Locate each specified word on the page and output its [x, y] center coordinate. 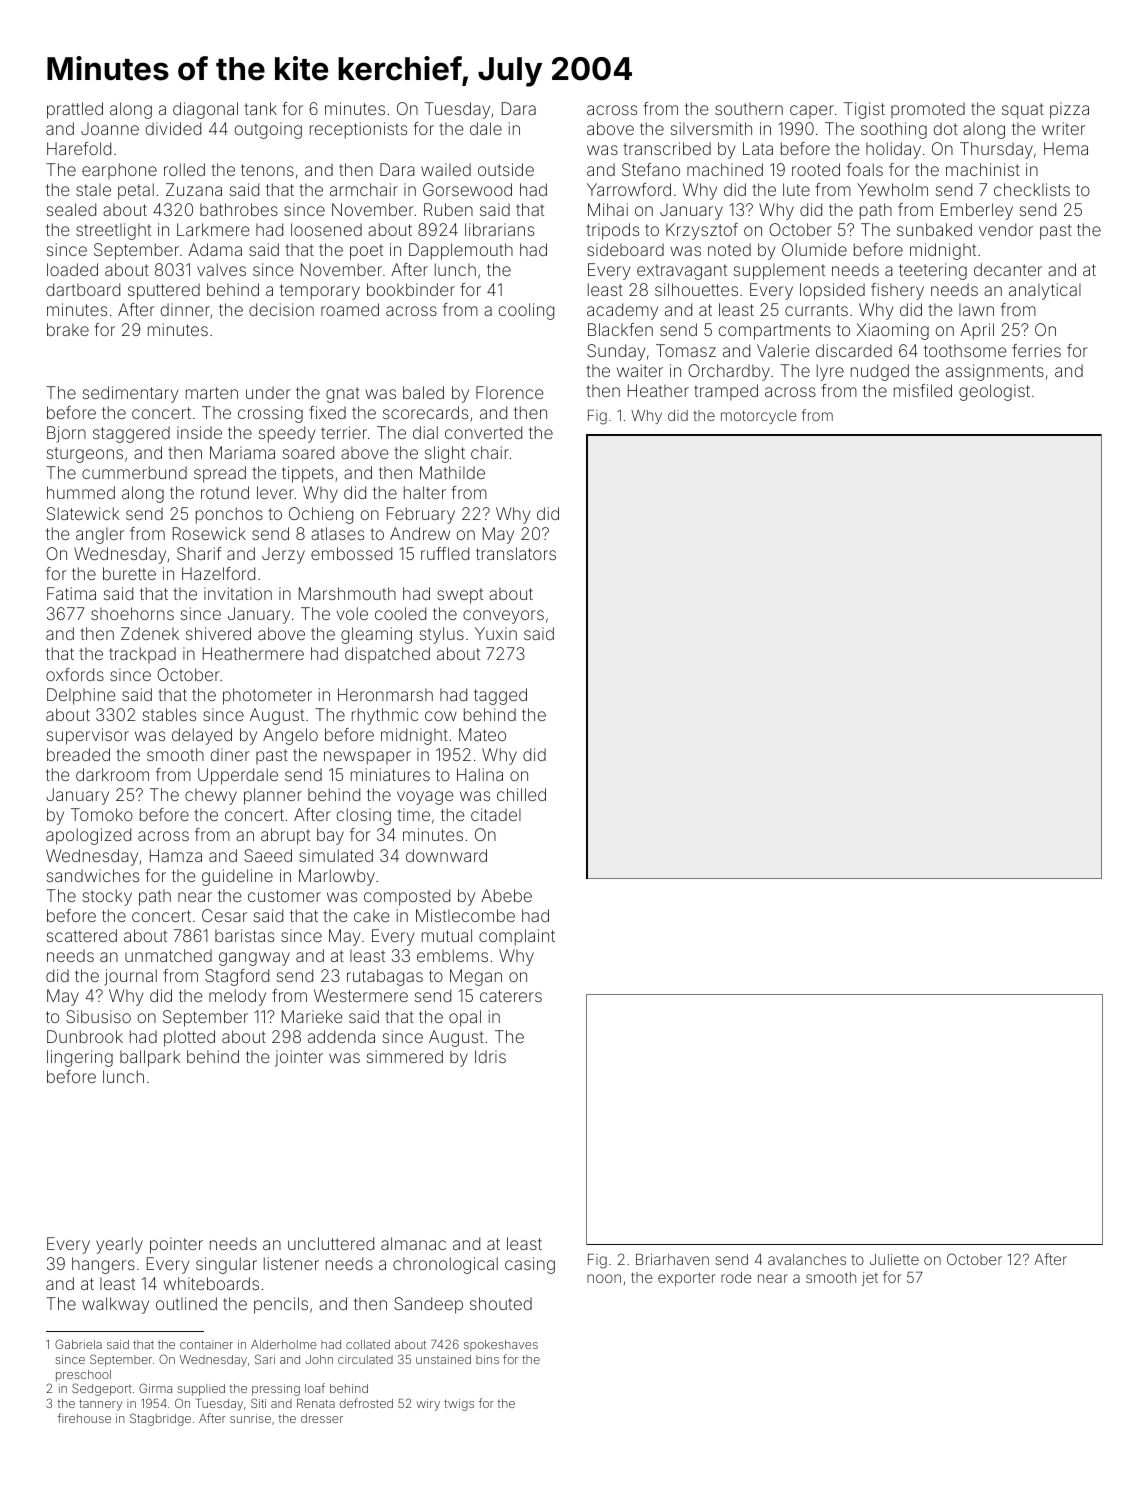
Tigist [864, 110]
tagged [500, 696]
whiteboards [211, 1283]
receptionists [358, 130]
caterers [511, 996]
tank [260, 108]
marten [212, 393]
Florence [509, 392]
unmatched [168, 955]
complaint [517, 937]
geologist [994, 392]
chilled [521, 794]
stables [169, 714]
